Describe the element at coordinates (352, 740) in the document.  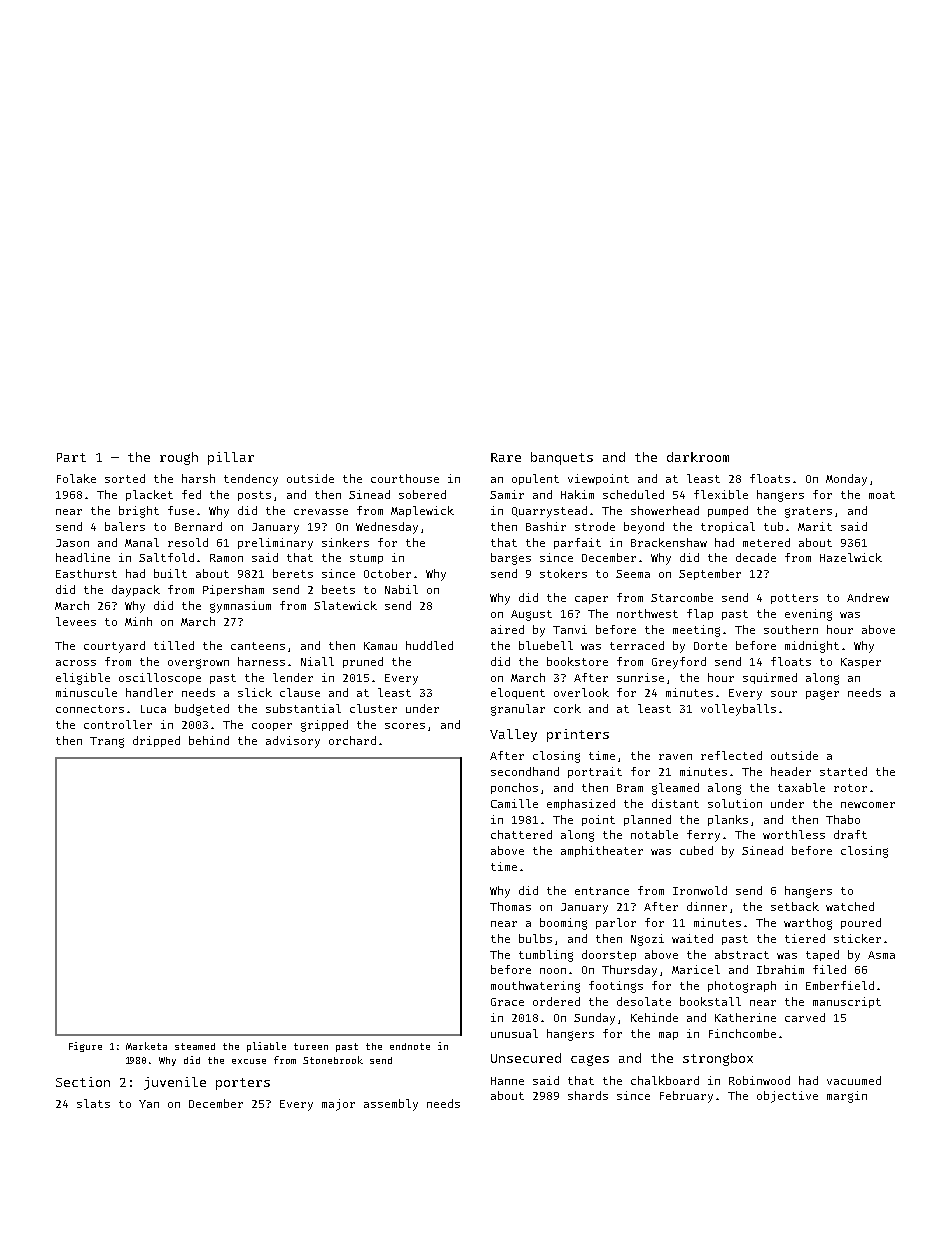
I see `orchard` at that location.
